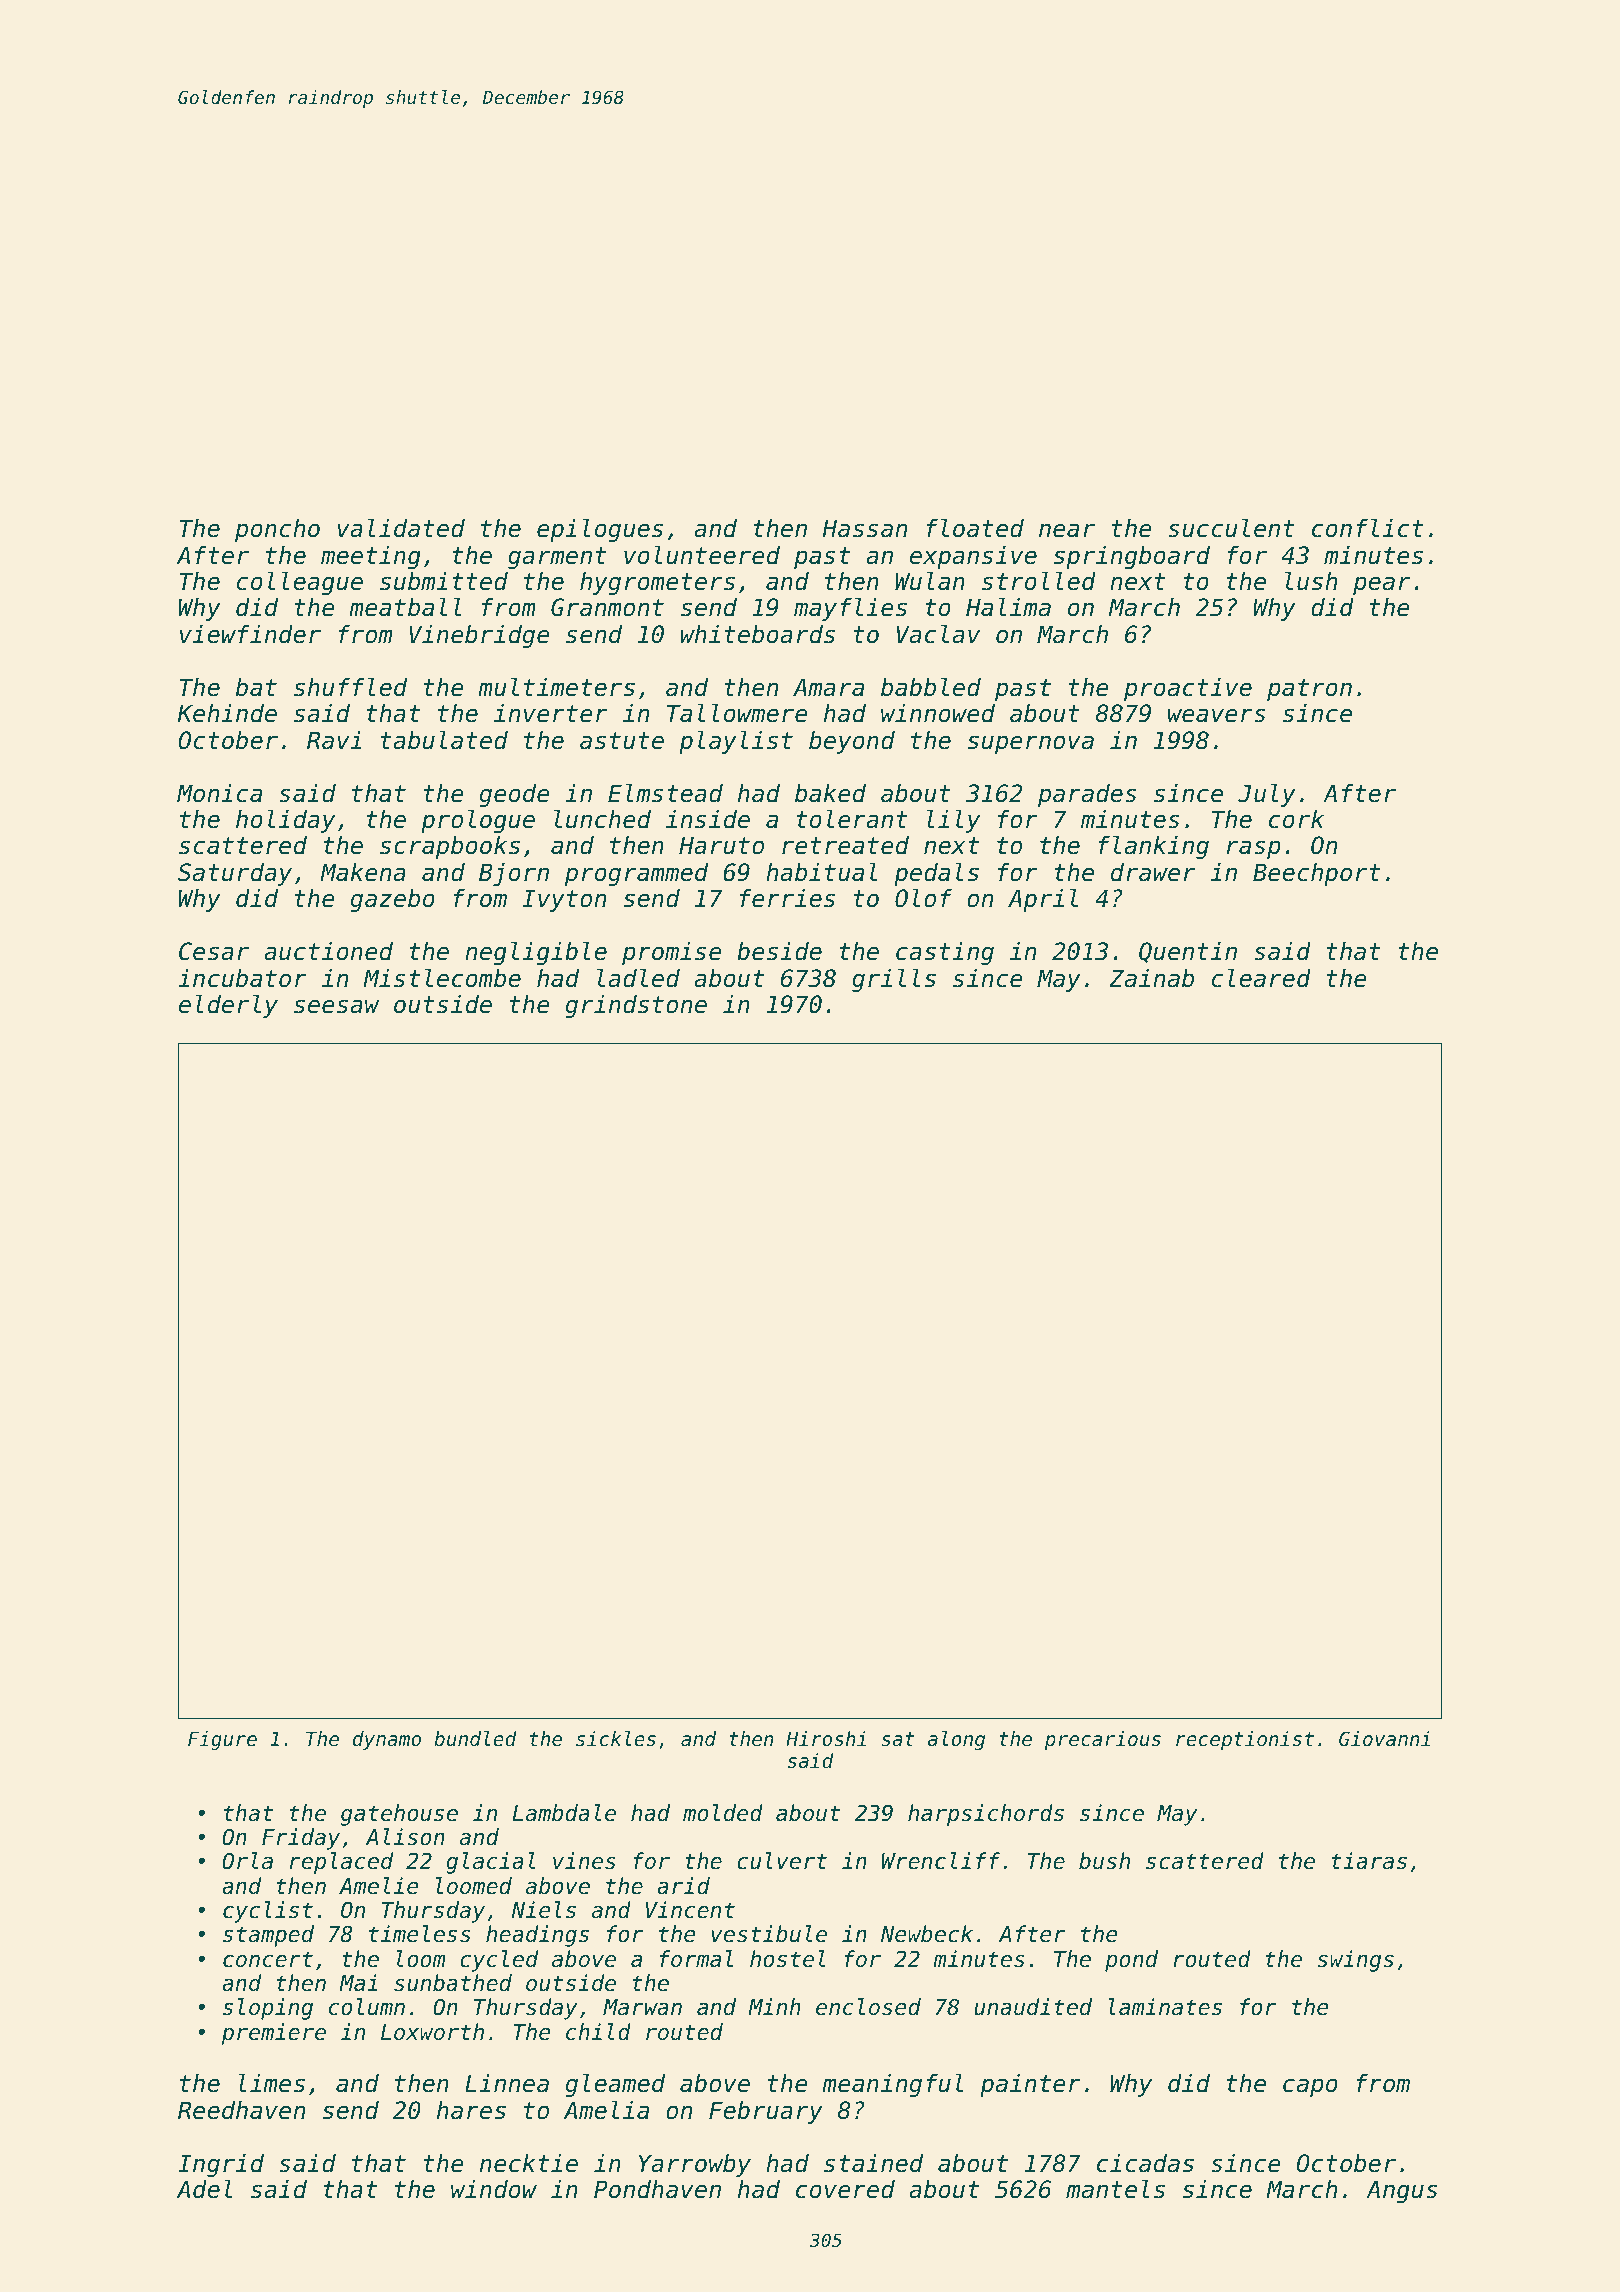 The height and width of the screenshot is (2292, 1620). Describe the element at coordinates (1153, 872) in the screenshot. I see `drawer` at that location.
